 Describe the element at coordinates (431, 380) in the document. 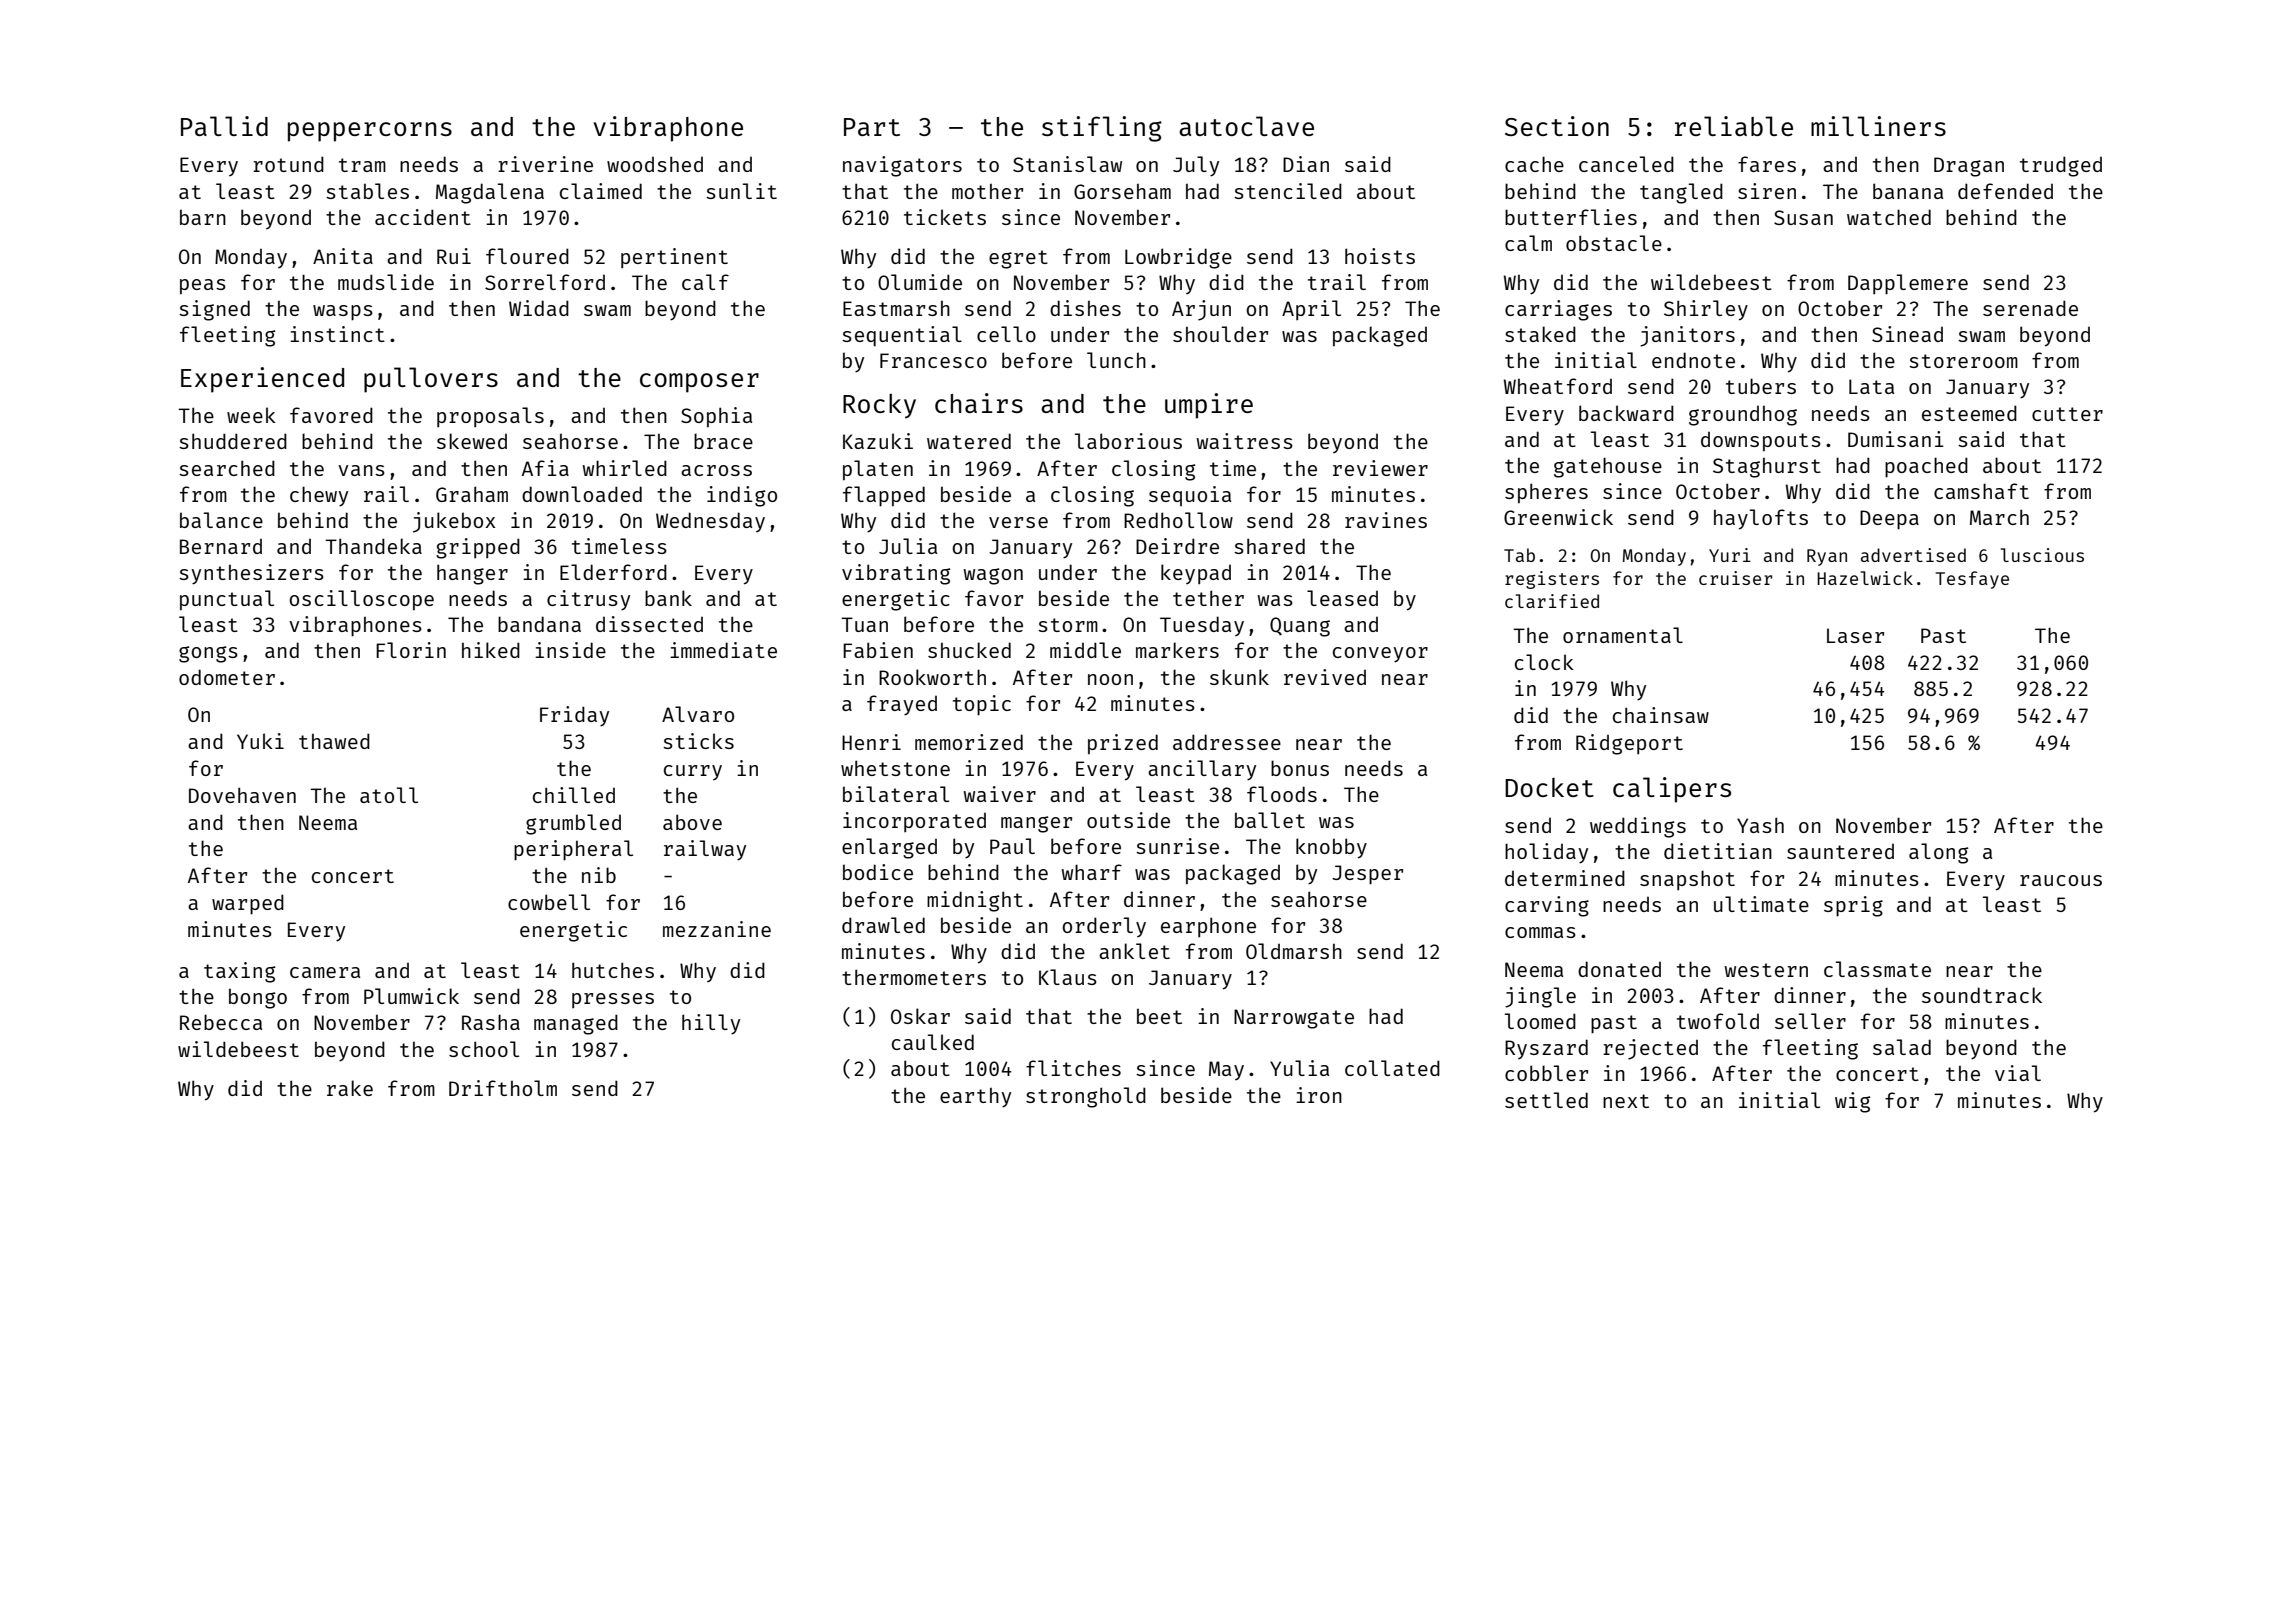

I see `pullovers` at that location.
